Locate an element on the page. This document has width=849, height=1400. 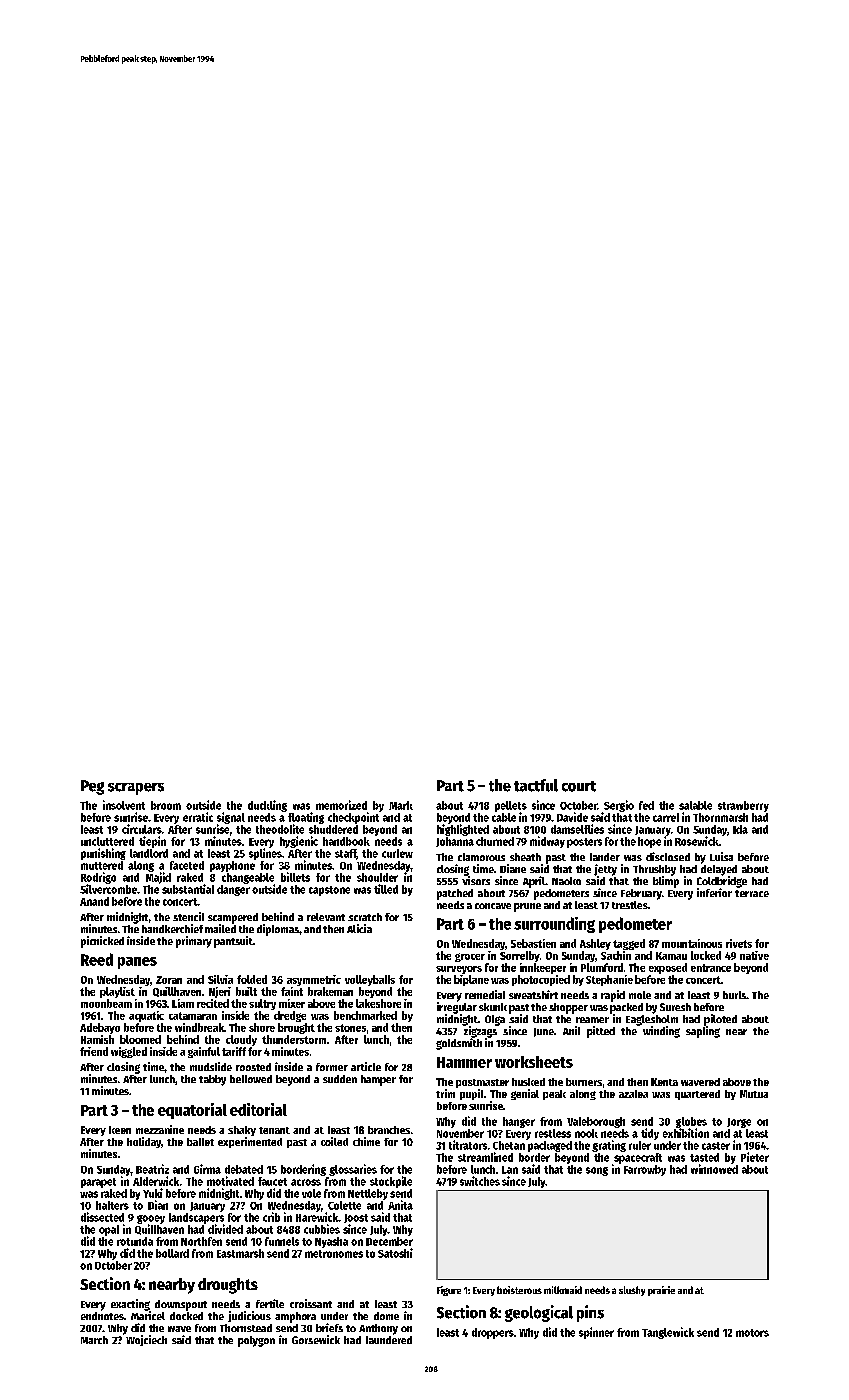
burls is located at coordinates (734, 995).
